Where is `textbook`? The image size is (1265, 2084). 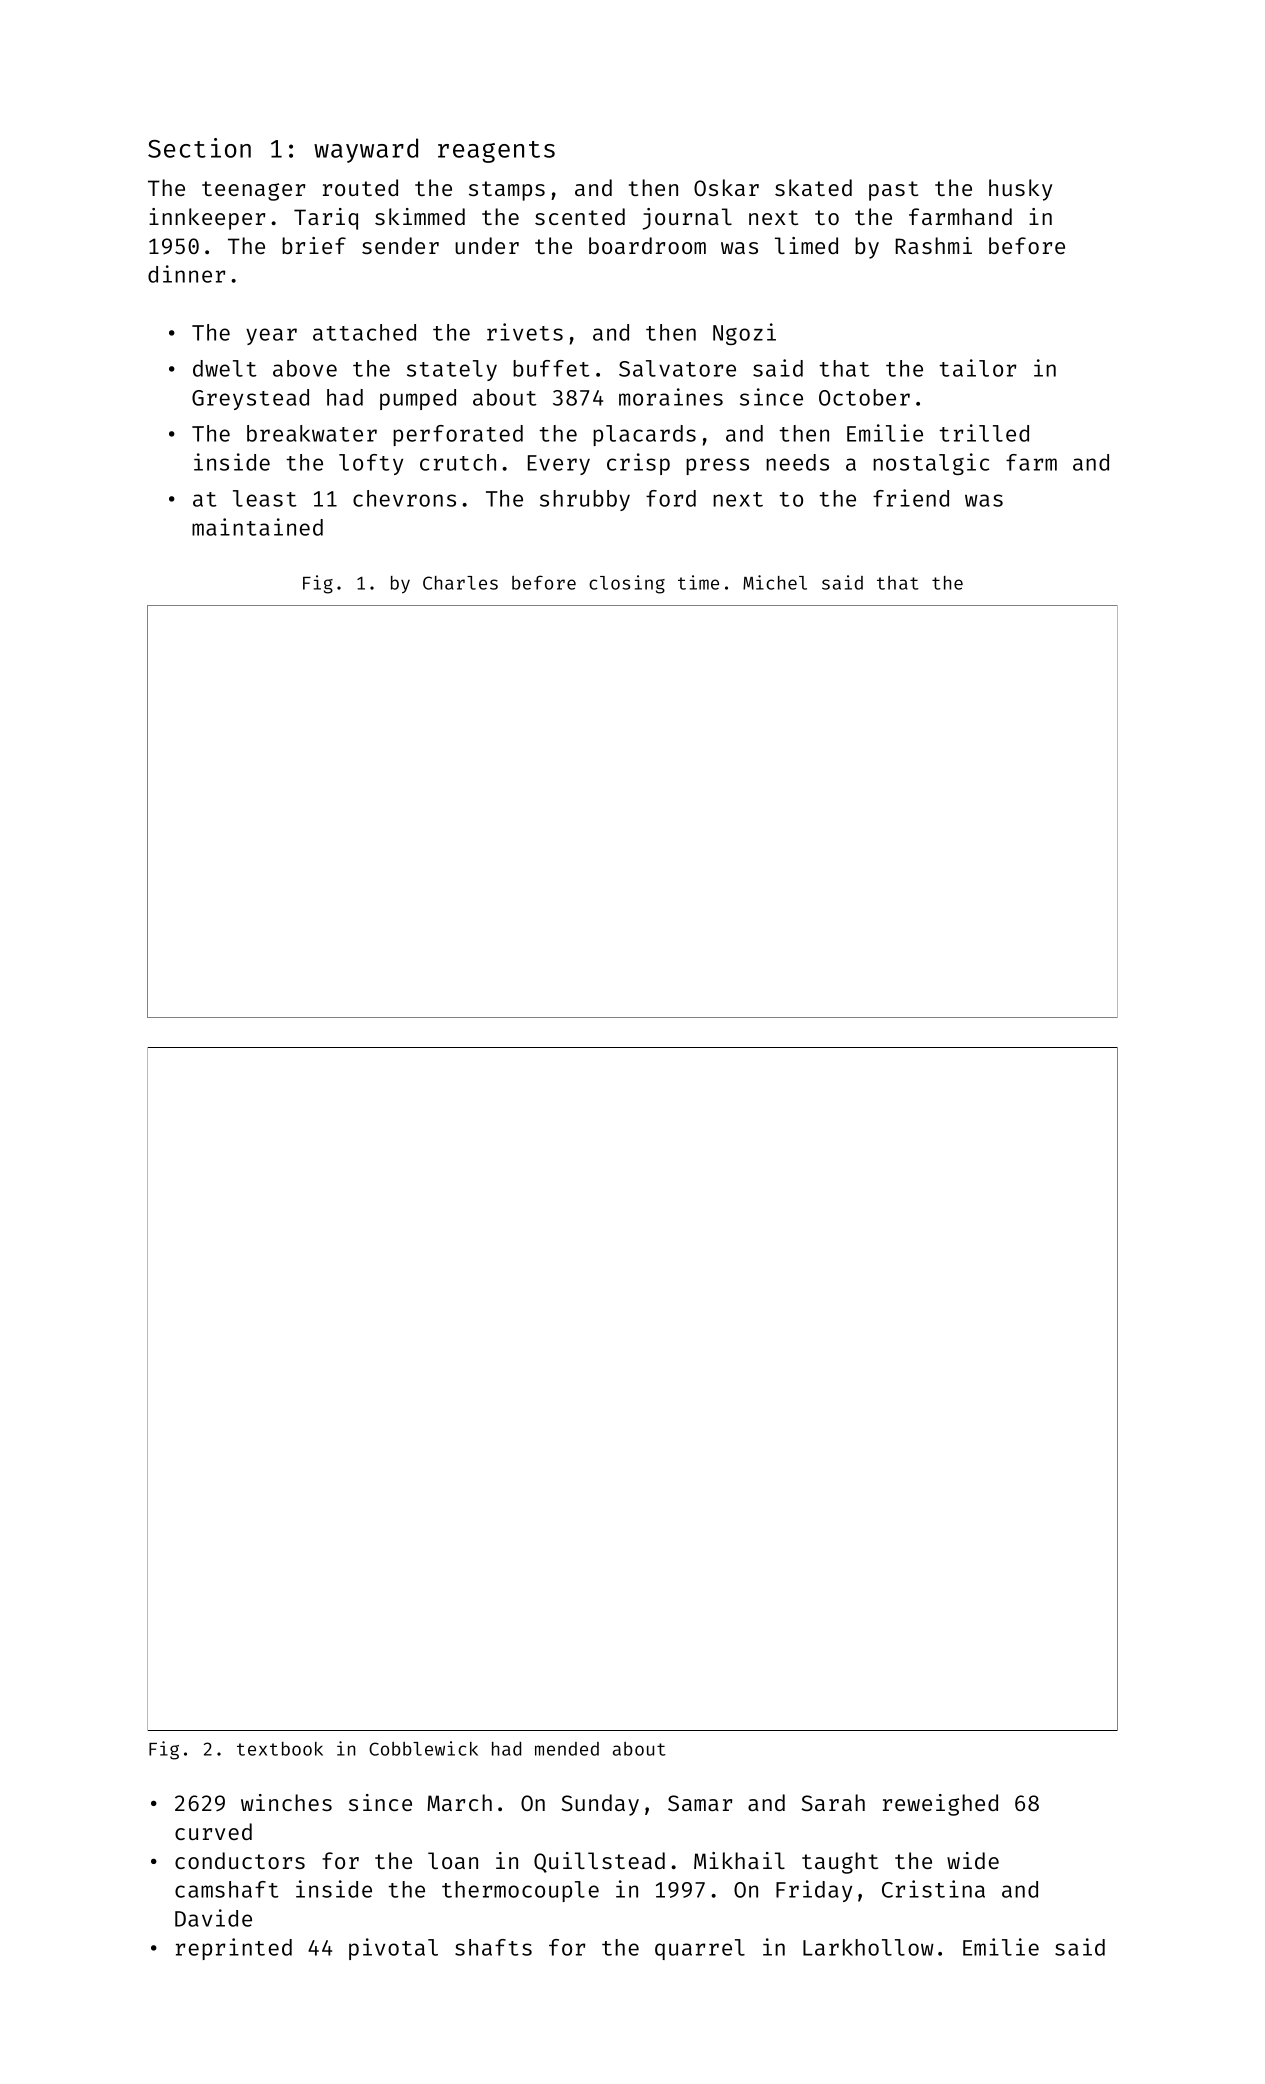
textbook is located at coordinates (280, 1749).
